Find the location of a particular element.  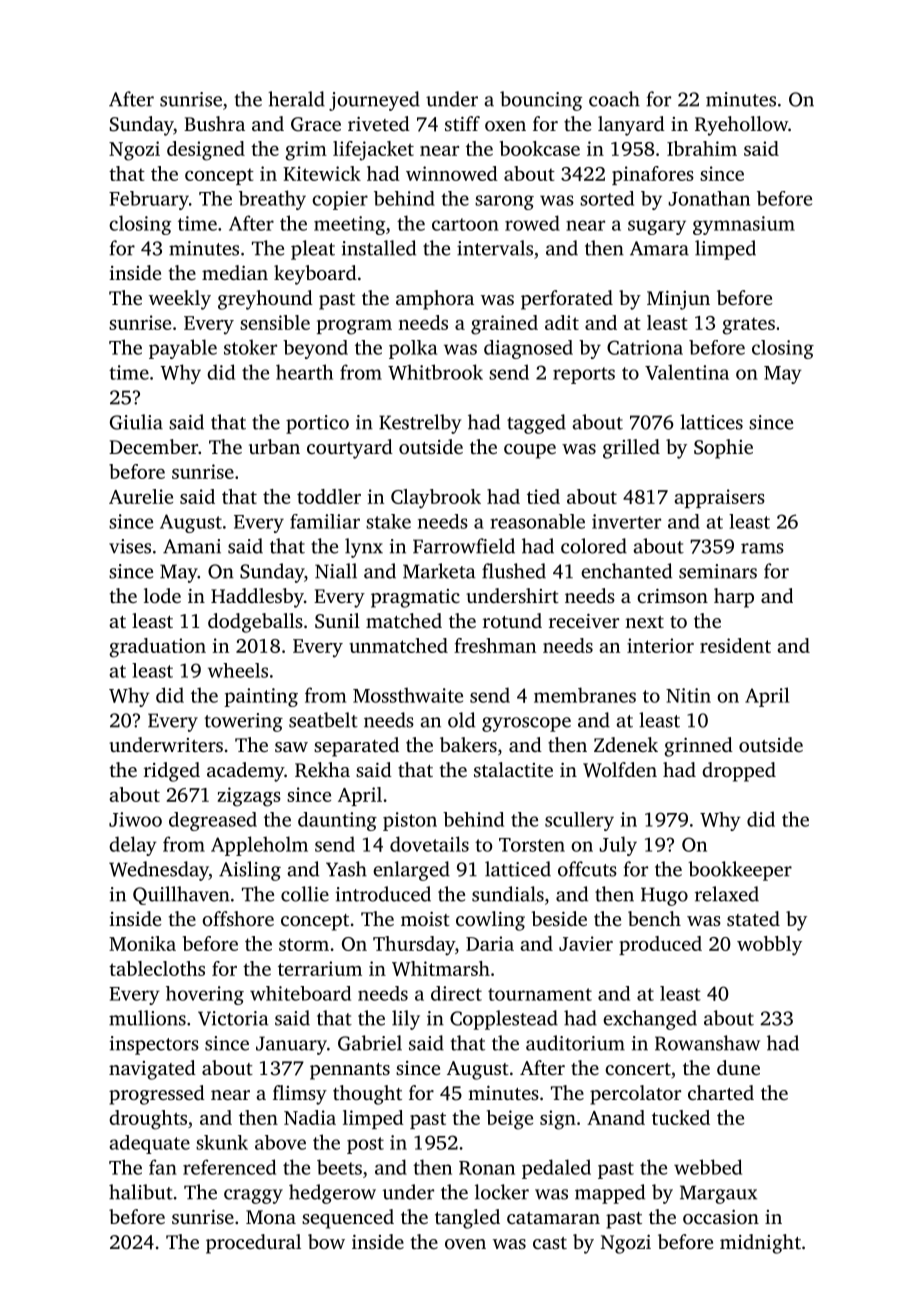

delay is located at coordinates (133, 846).
